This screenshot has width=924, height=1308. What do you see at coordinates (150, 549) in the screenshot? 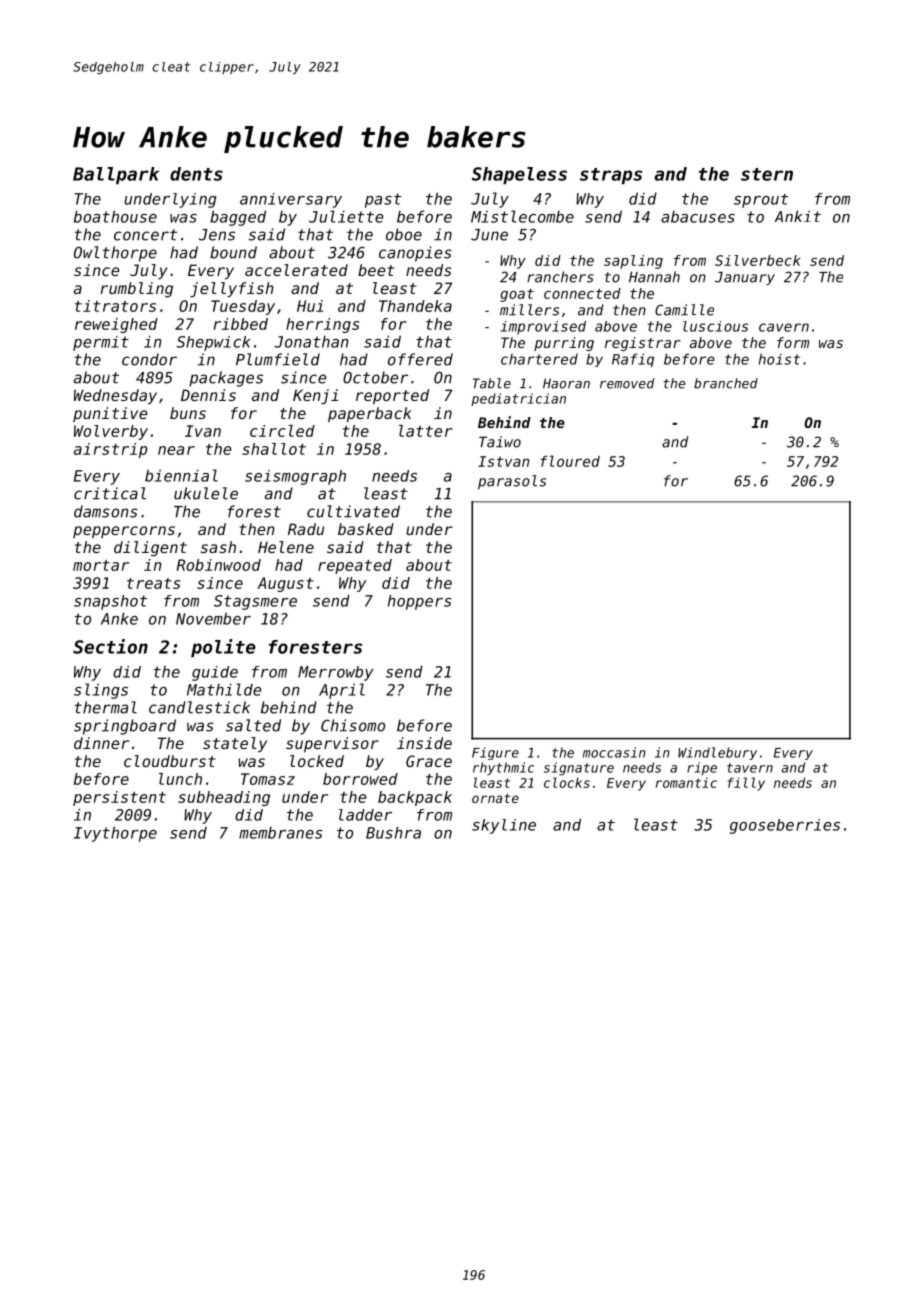
I see `diligent` at bounding box center [150, 549].
